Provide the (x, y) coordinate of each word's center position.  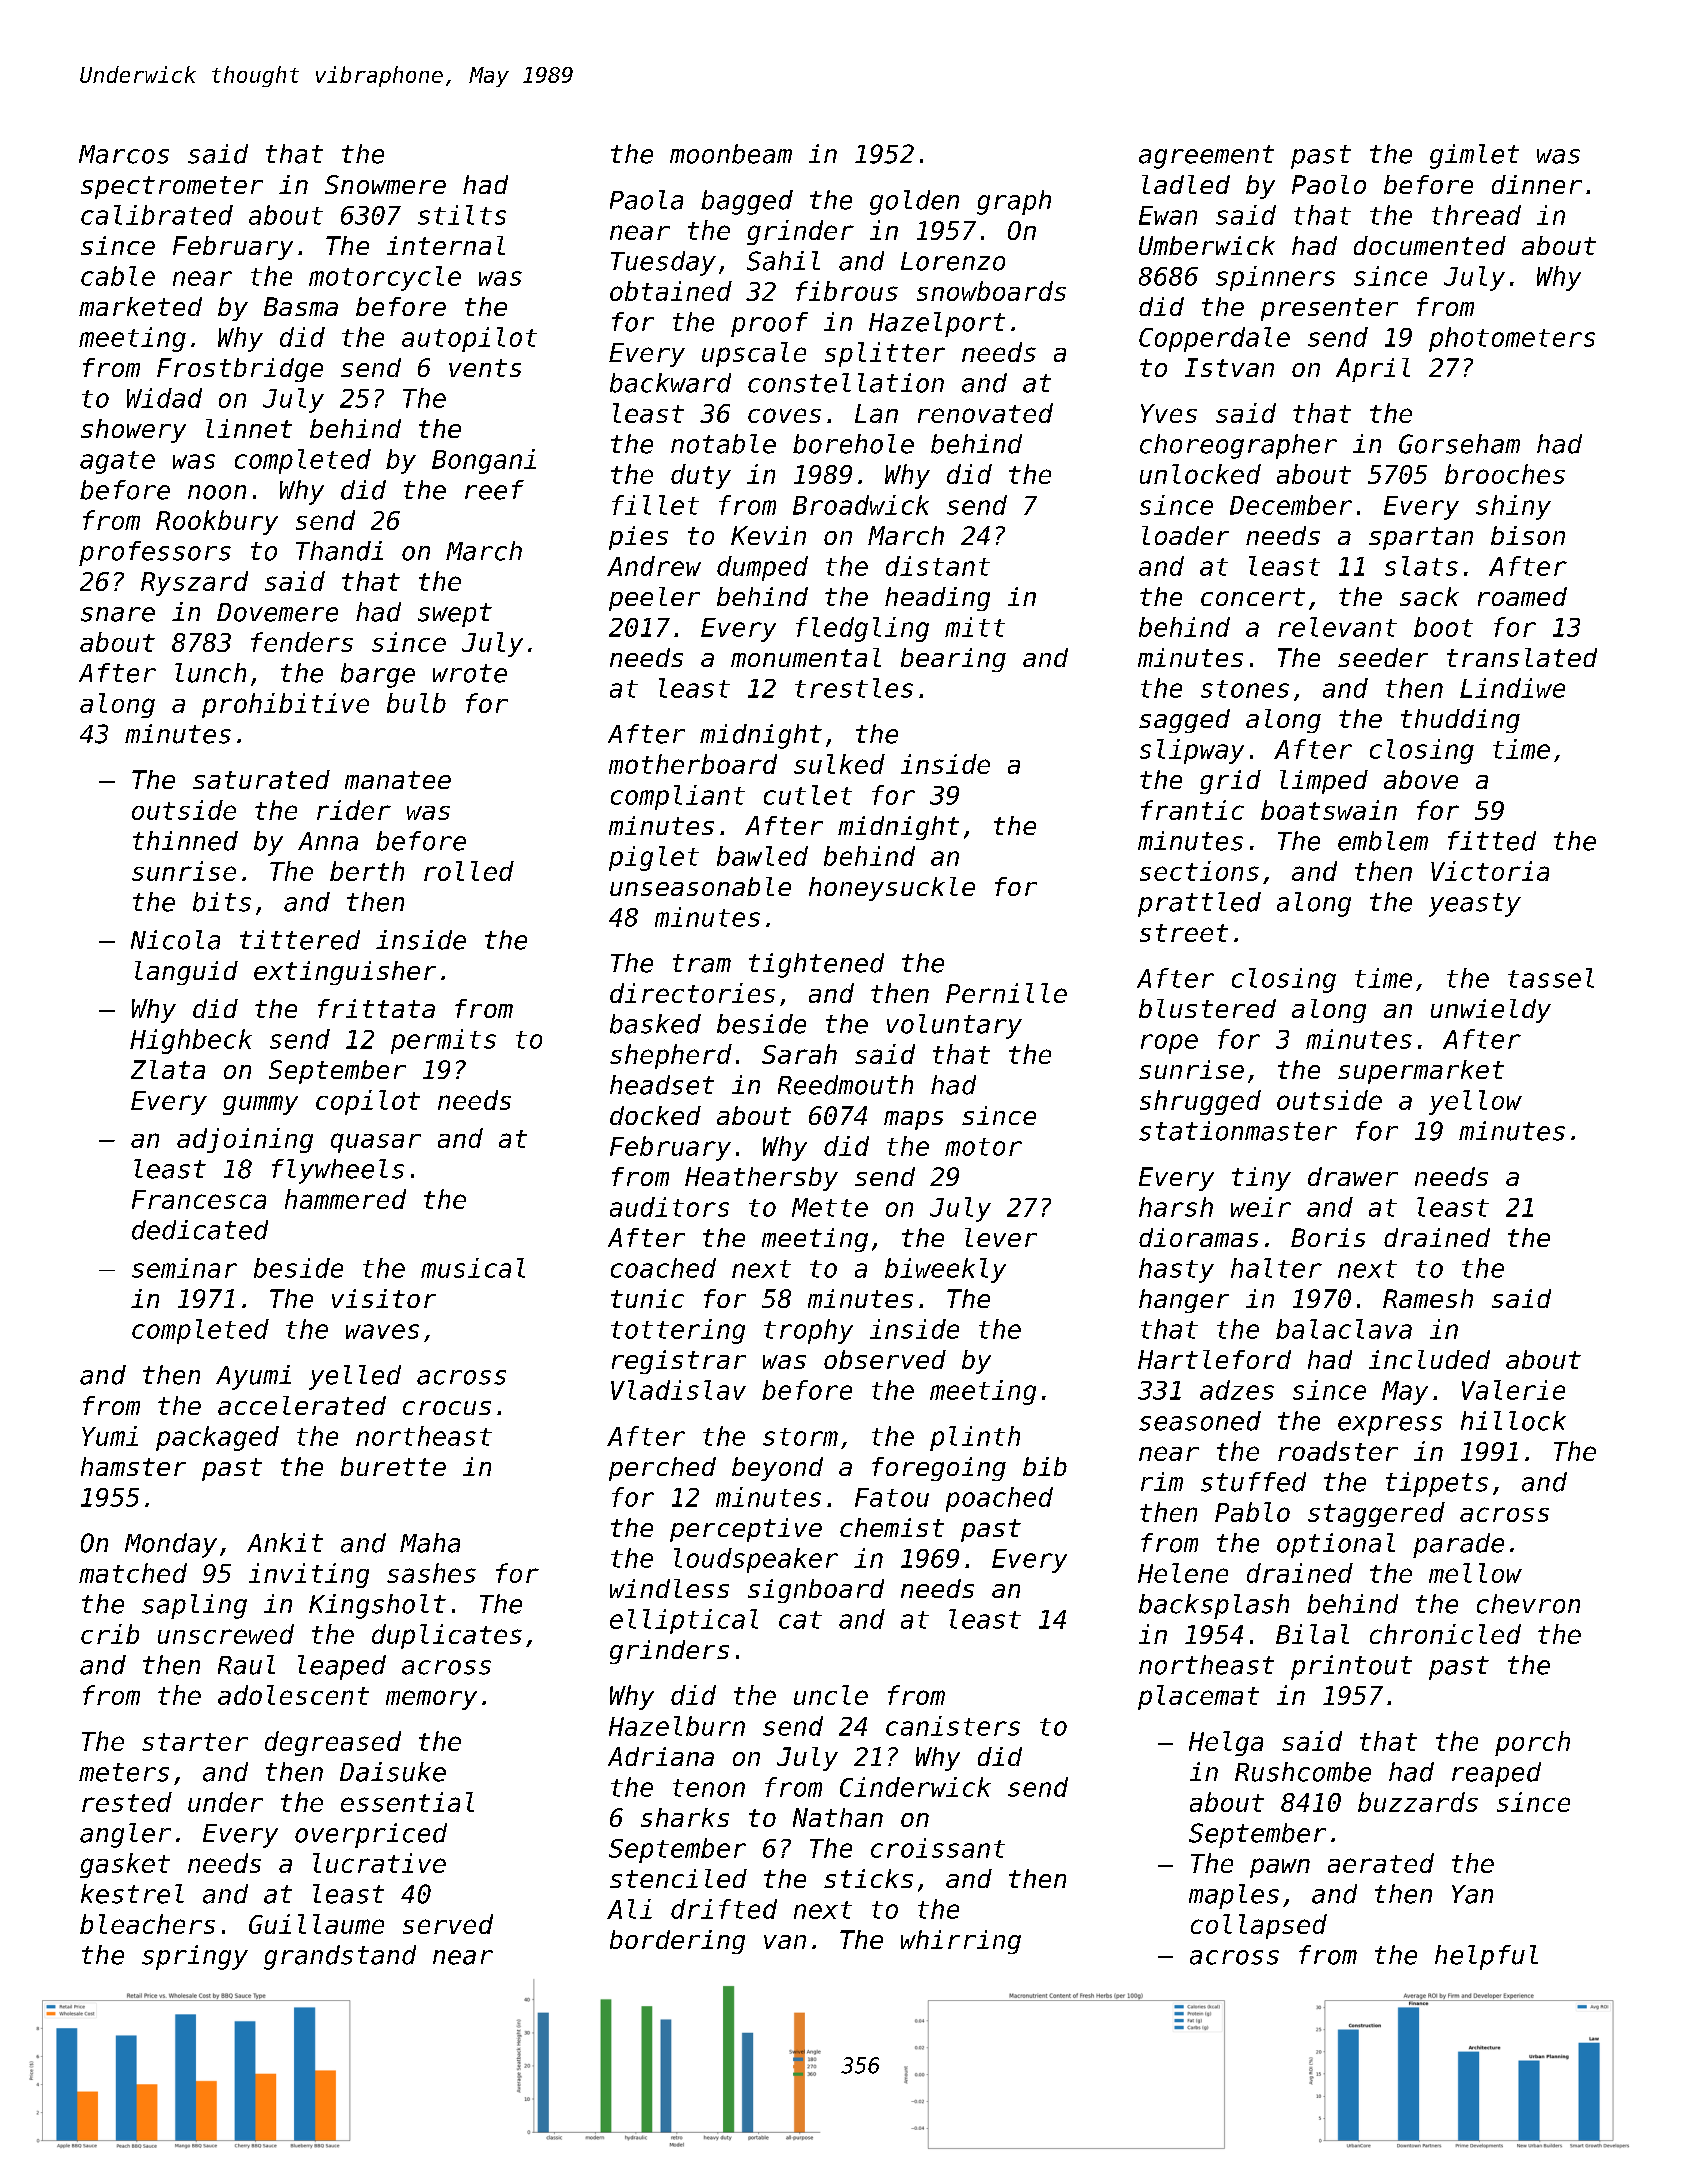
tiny (1261, 1179)
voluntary (954, 1026)
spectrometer (172, 187)
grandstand (340, 1957)
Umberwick (1207, 245)
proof (769, 324)
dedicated (200, 1230)
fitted (1492, 841)
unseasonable (700, 886)
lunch (210, 673)
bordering (677, 1942)
